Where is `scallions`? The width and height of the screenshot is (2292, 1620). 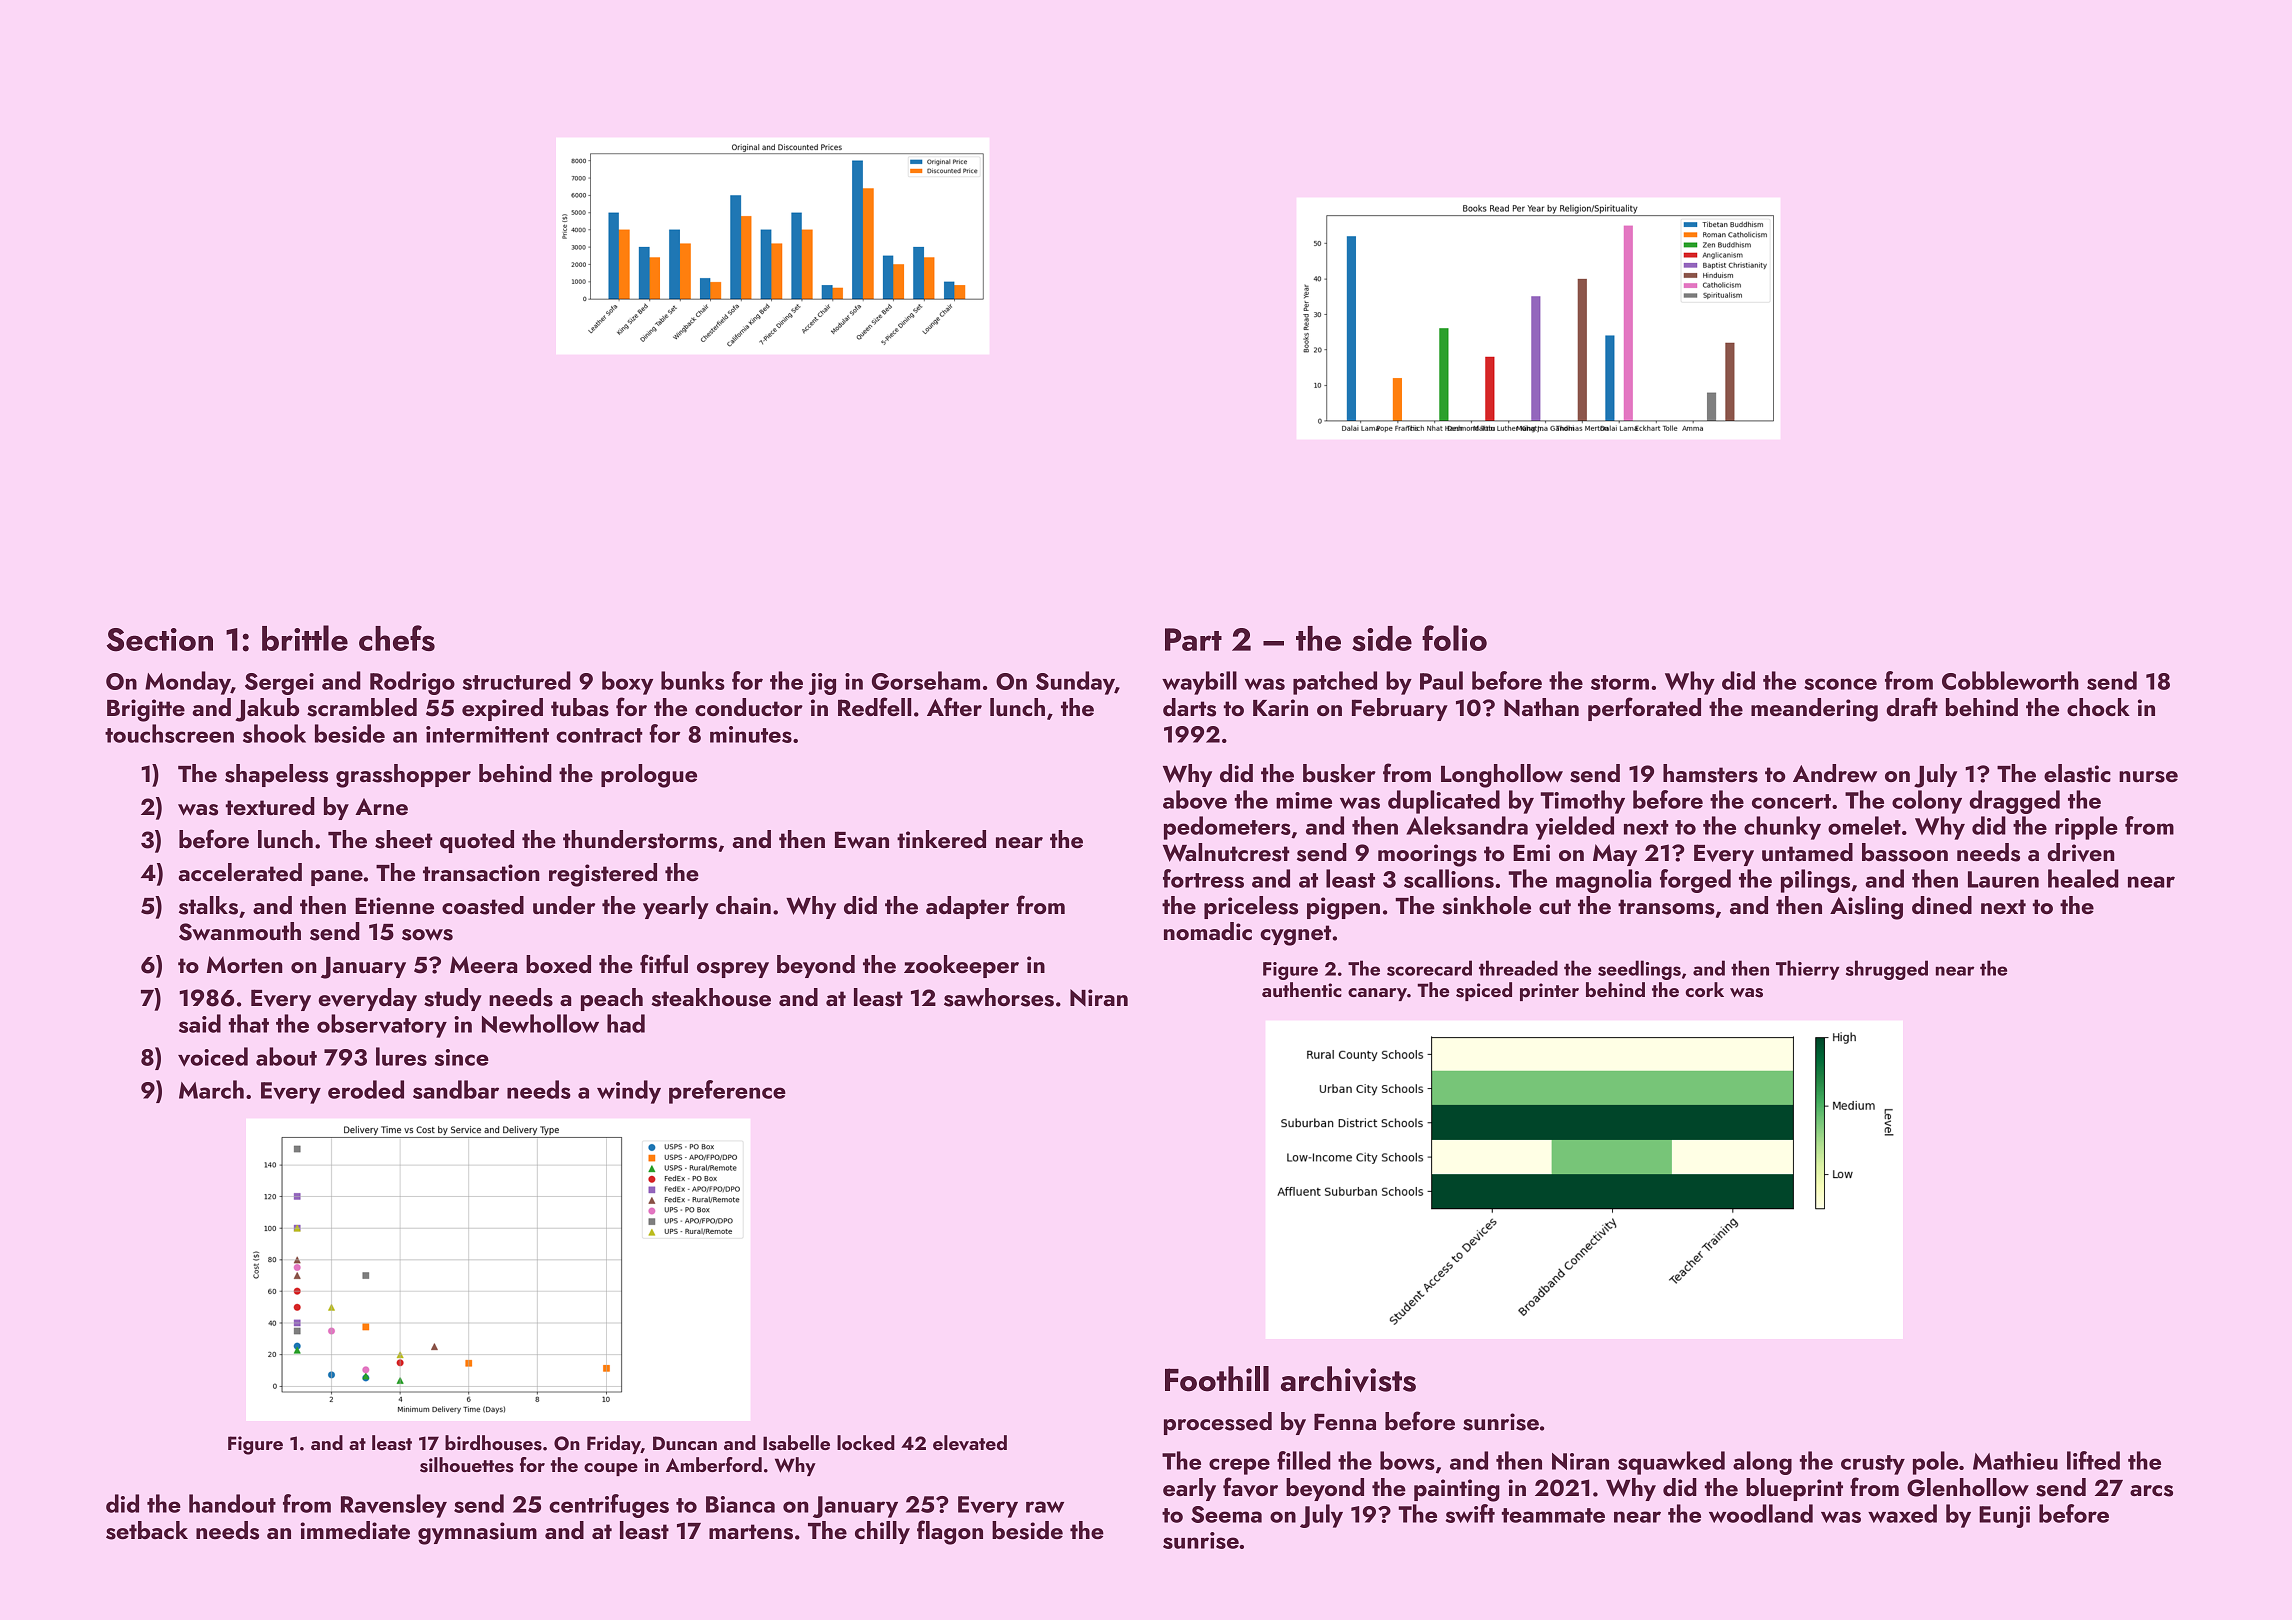 scallions is located at coordinates (1449, 878).
